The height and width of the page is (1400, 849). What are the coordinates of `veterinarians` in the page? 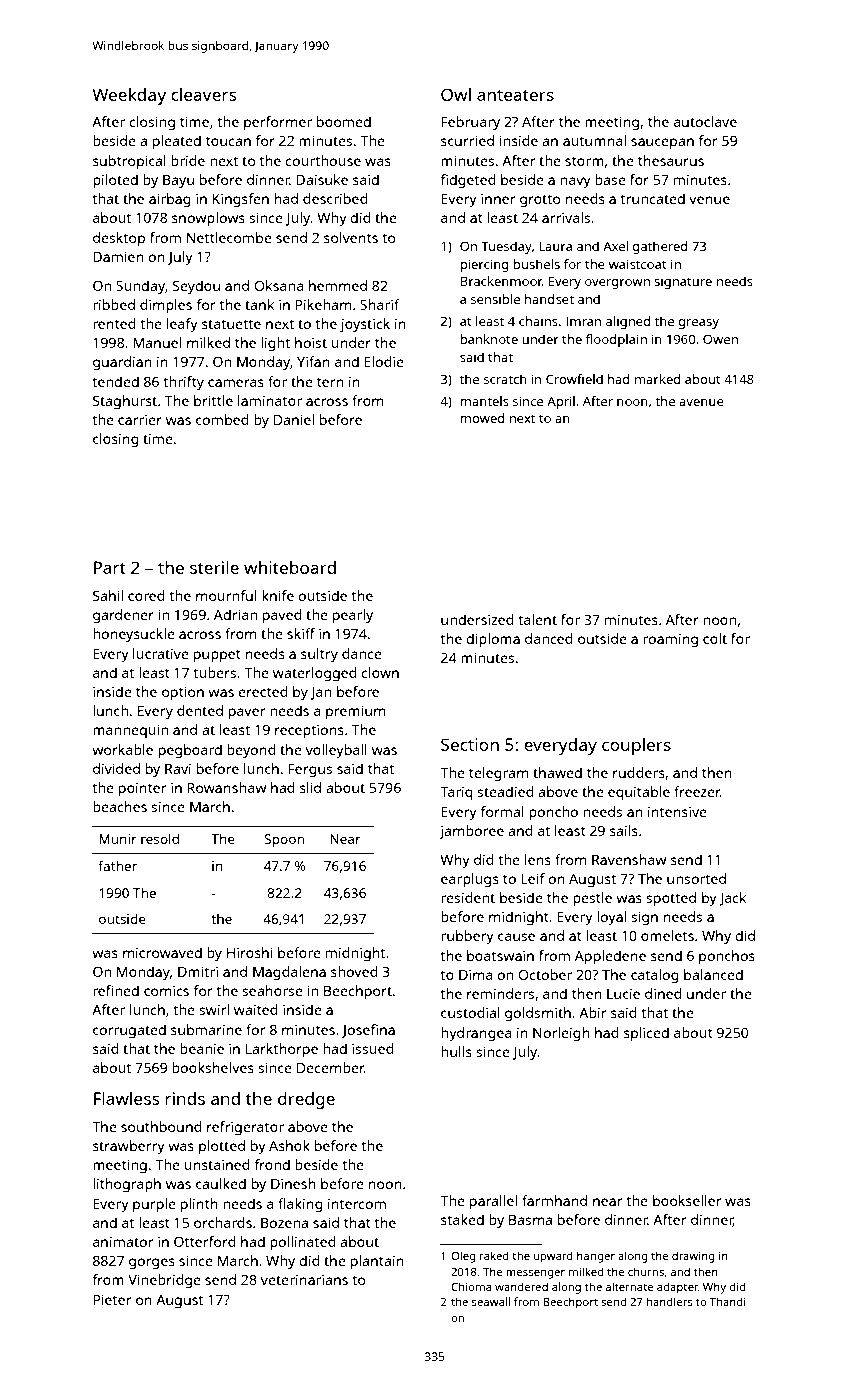 It's located at (304, 1279).
